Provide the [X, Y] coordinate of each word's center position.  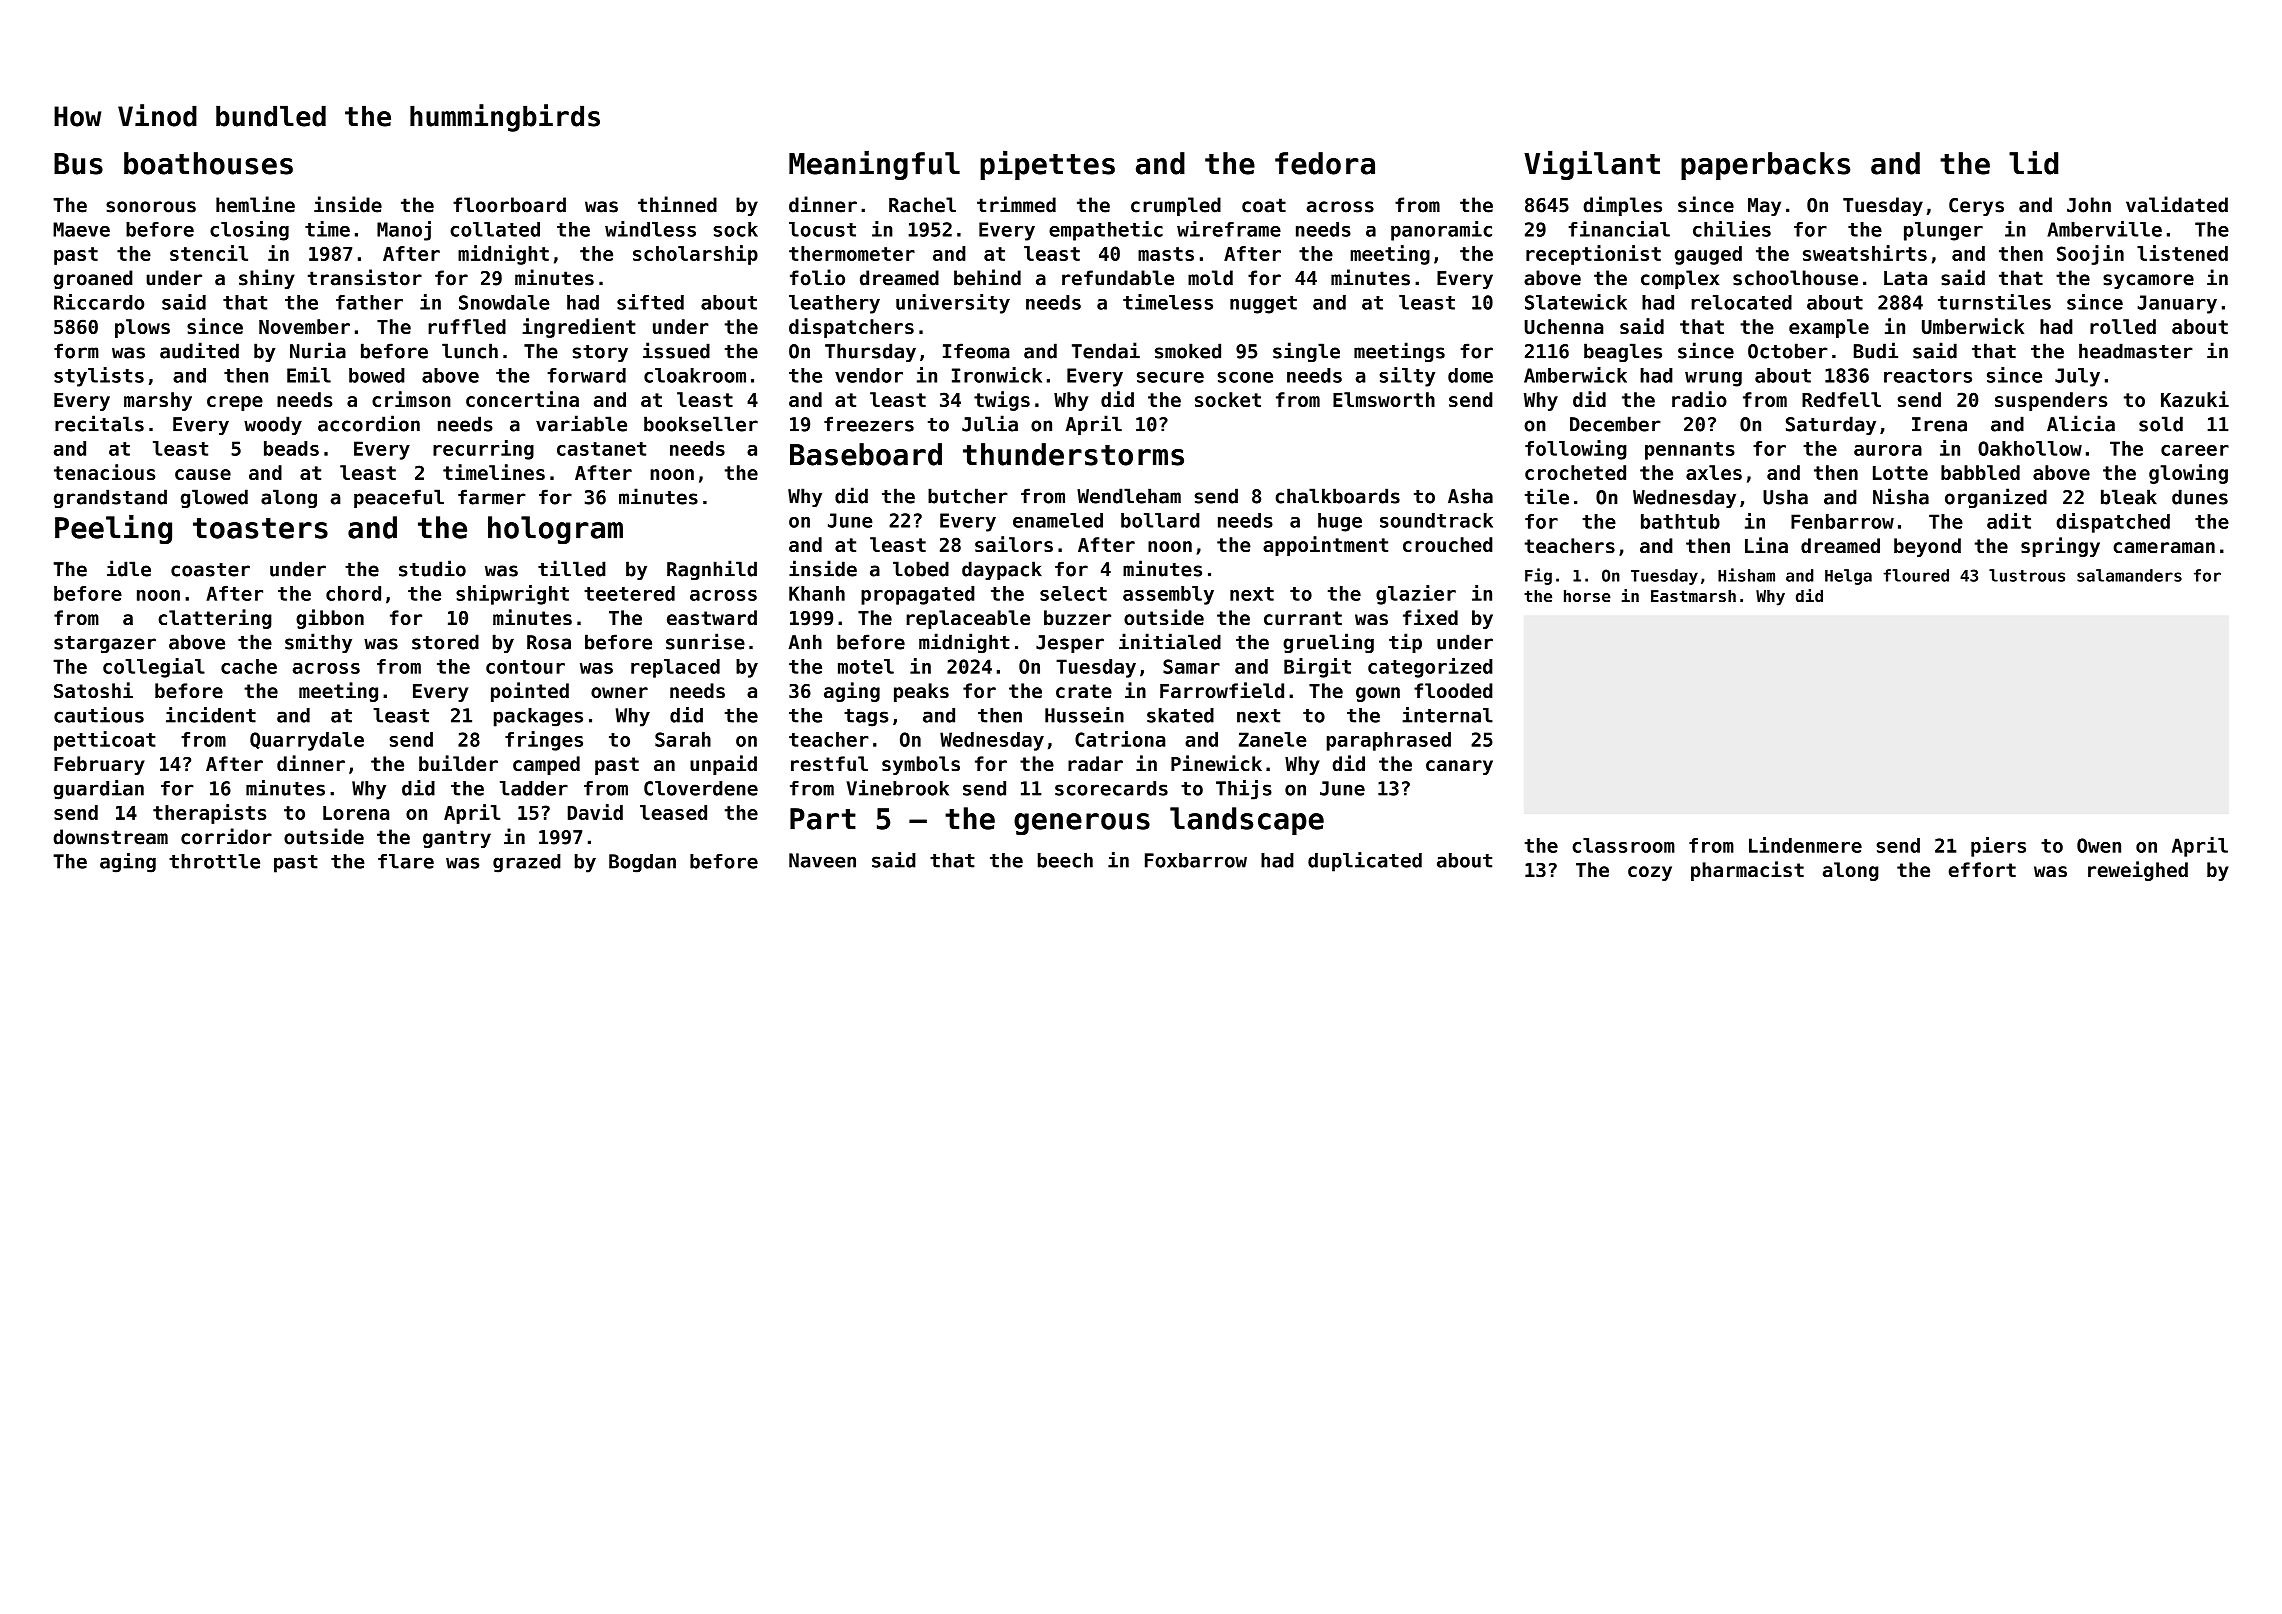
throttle [214, 861]
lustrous [2027, 575]
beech [1065, 860]
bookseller [701, 424]
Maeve [81, 229]
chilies [1732, 229]
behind [987, 277]
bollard [1160, 520]
